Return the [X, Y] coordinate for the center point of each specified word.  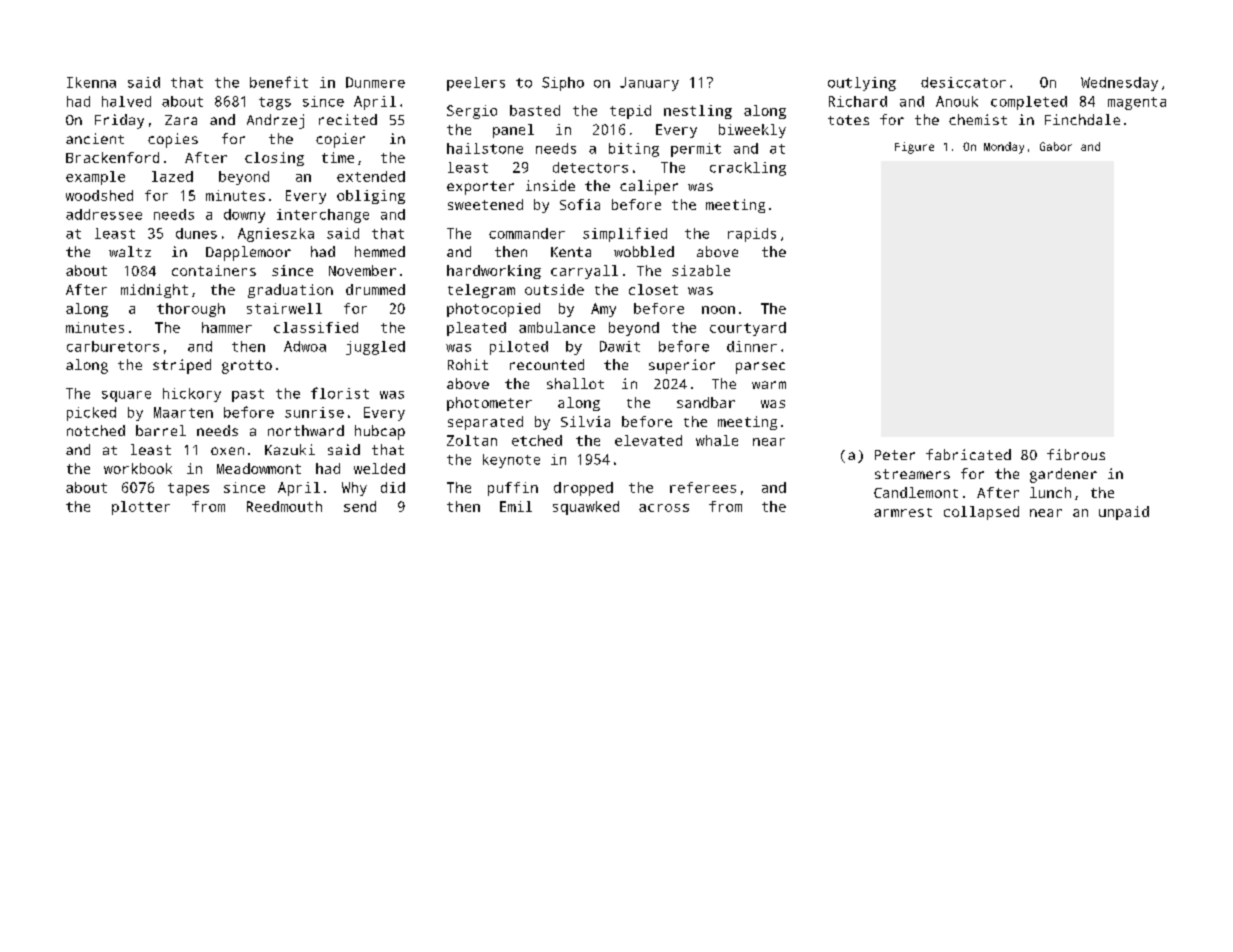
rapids [752, 235]
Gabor [1056, 146]
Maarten [183, 412]
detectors [590, 167]
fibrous [1076, 454]
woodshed [99, 195]
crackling [748, 169]
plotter [141, 508]
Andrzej [275, 121]
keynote [511, 461]
